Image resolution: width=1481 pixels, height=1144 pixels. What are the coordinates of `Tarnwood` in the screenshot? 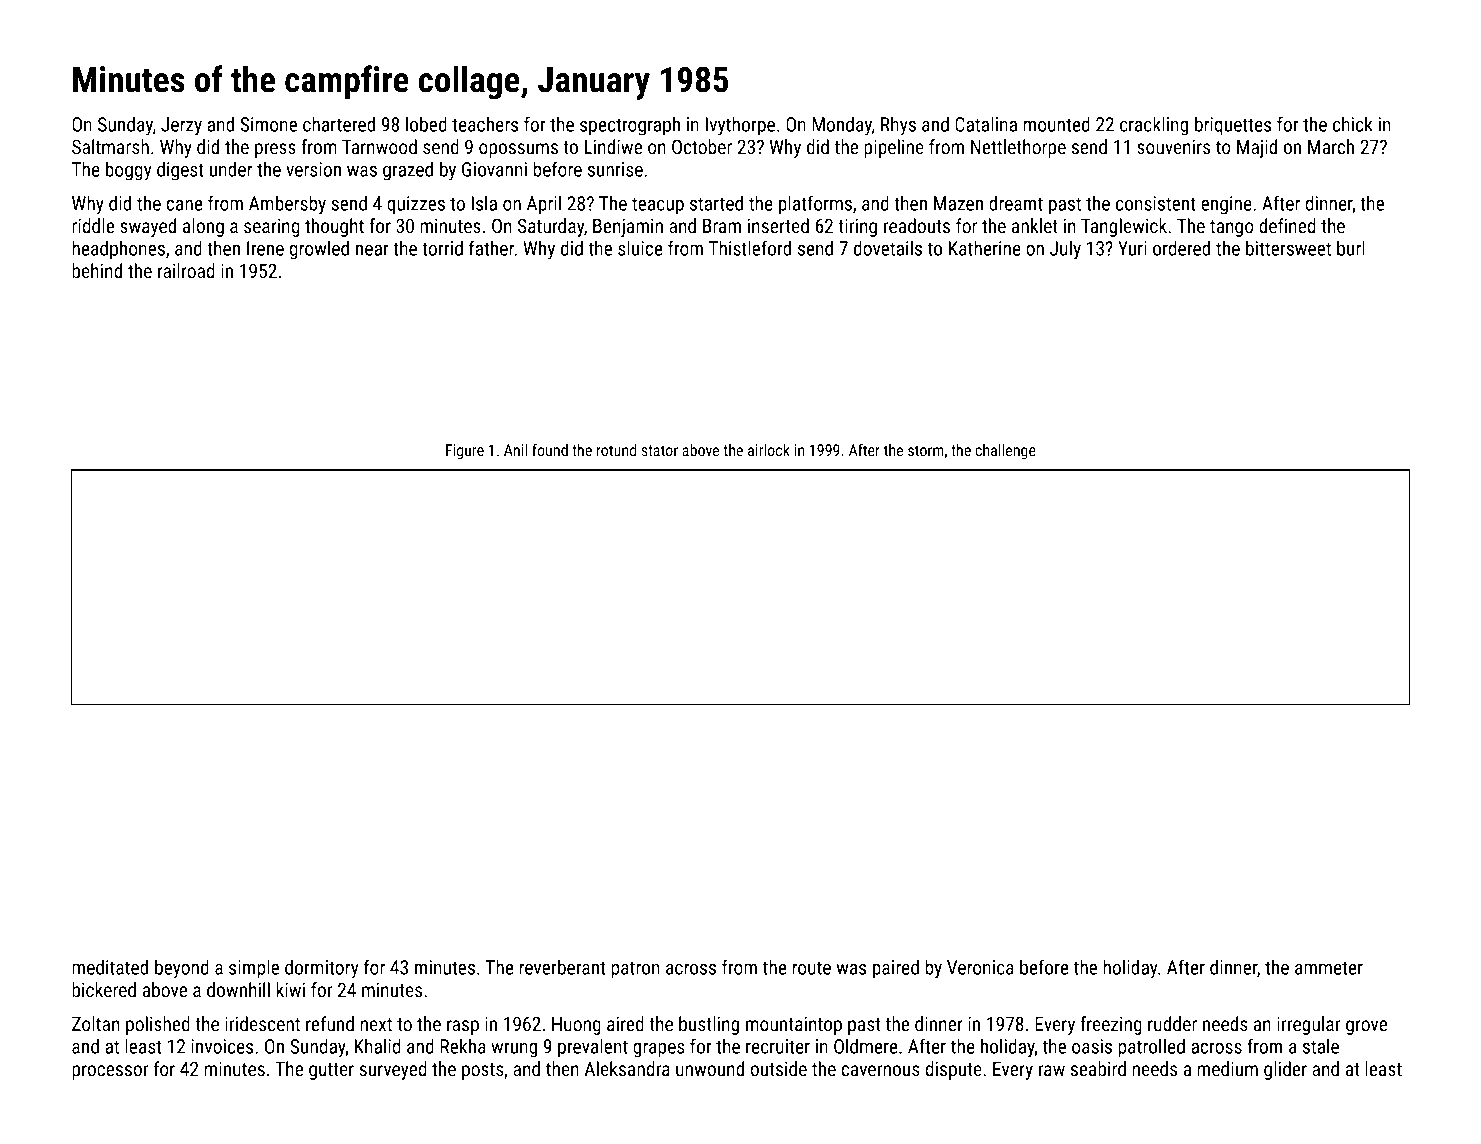 It's located at (379, 146).
